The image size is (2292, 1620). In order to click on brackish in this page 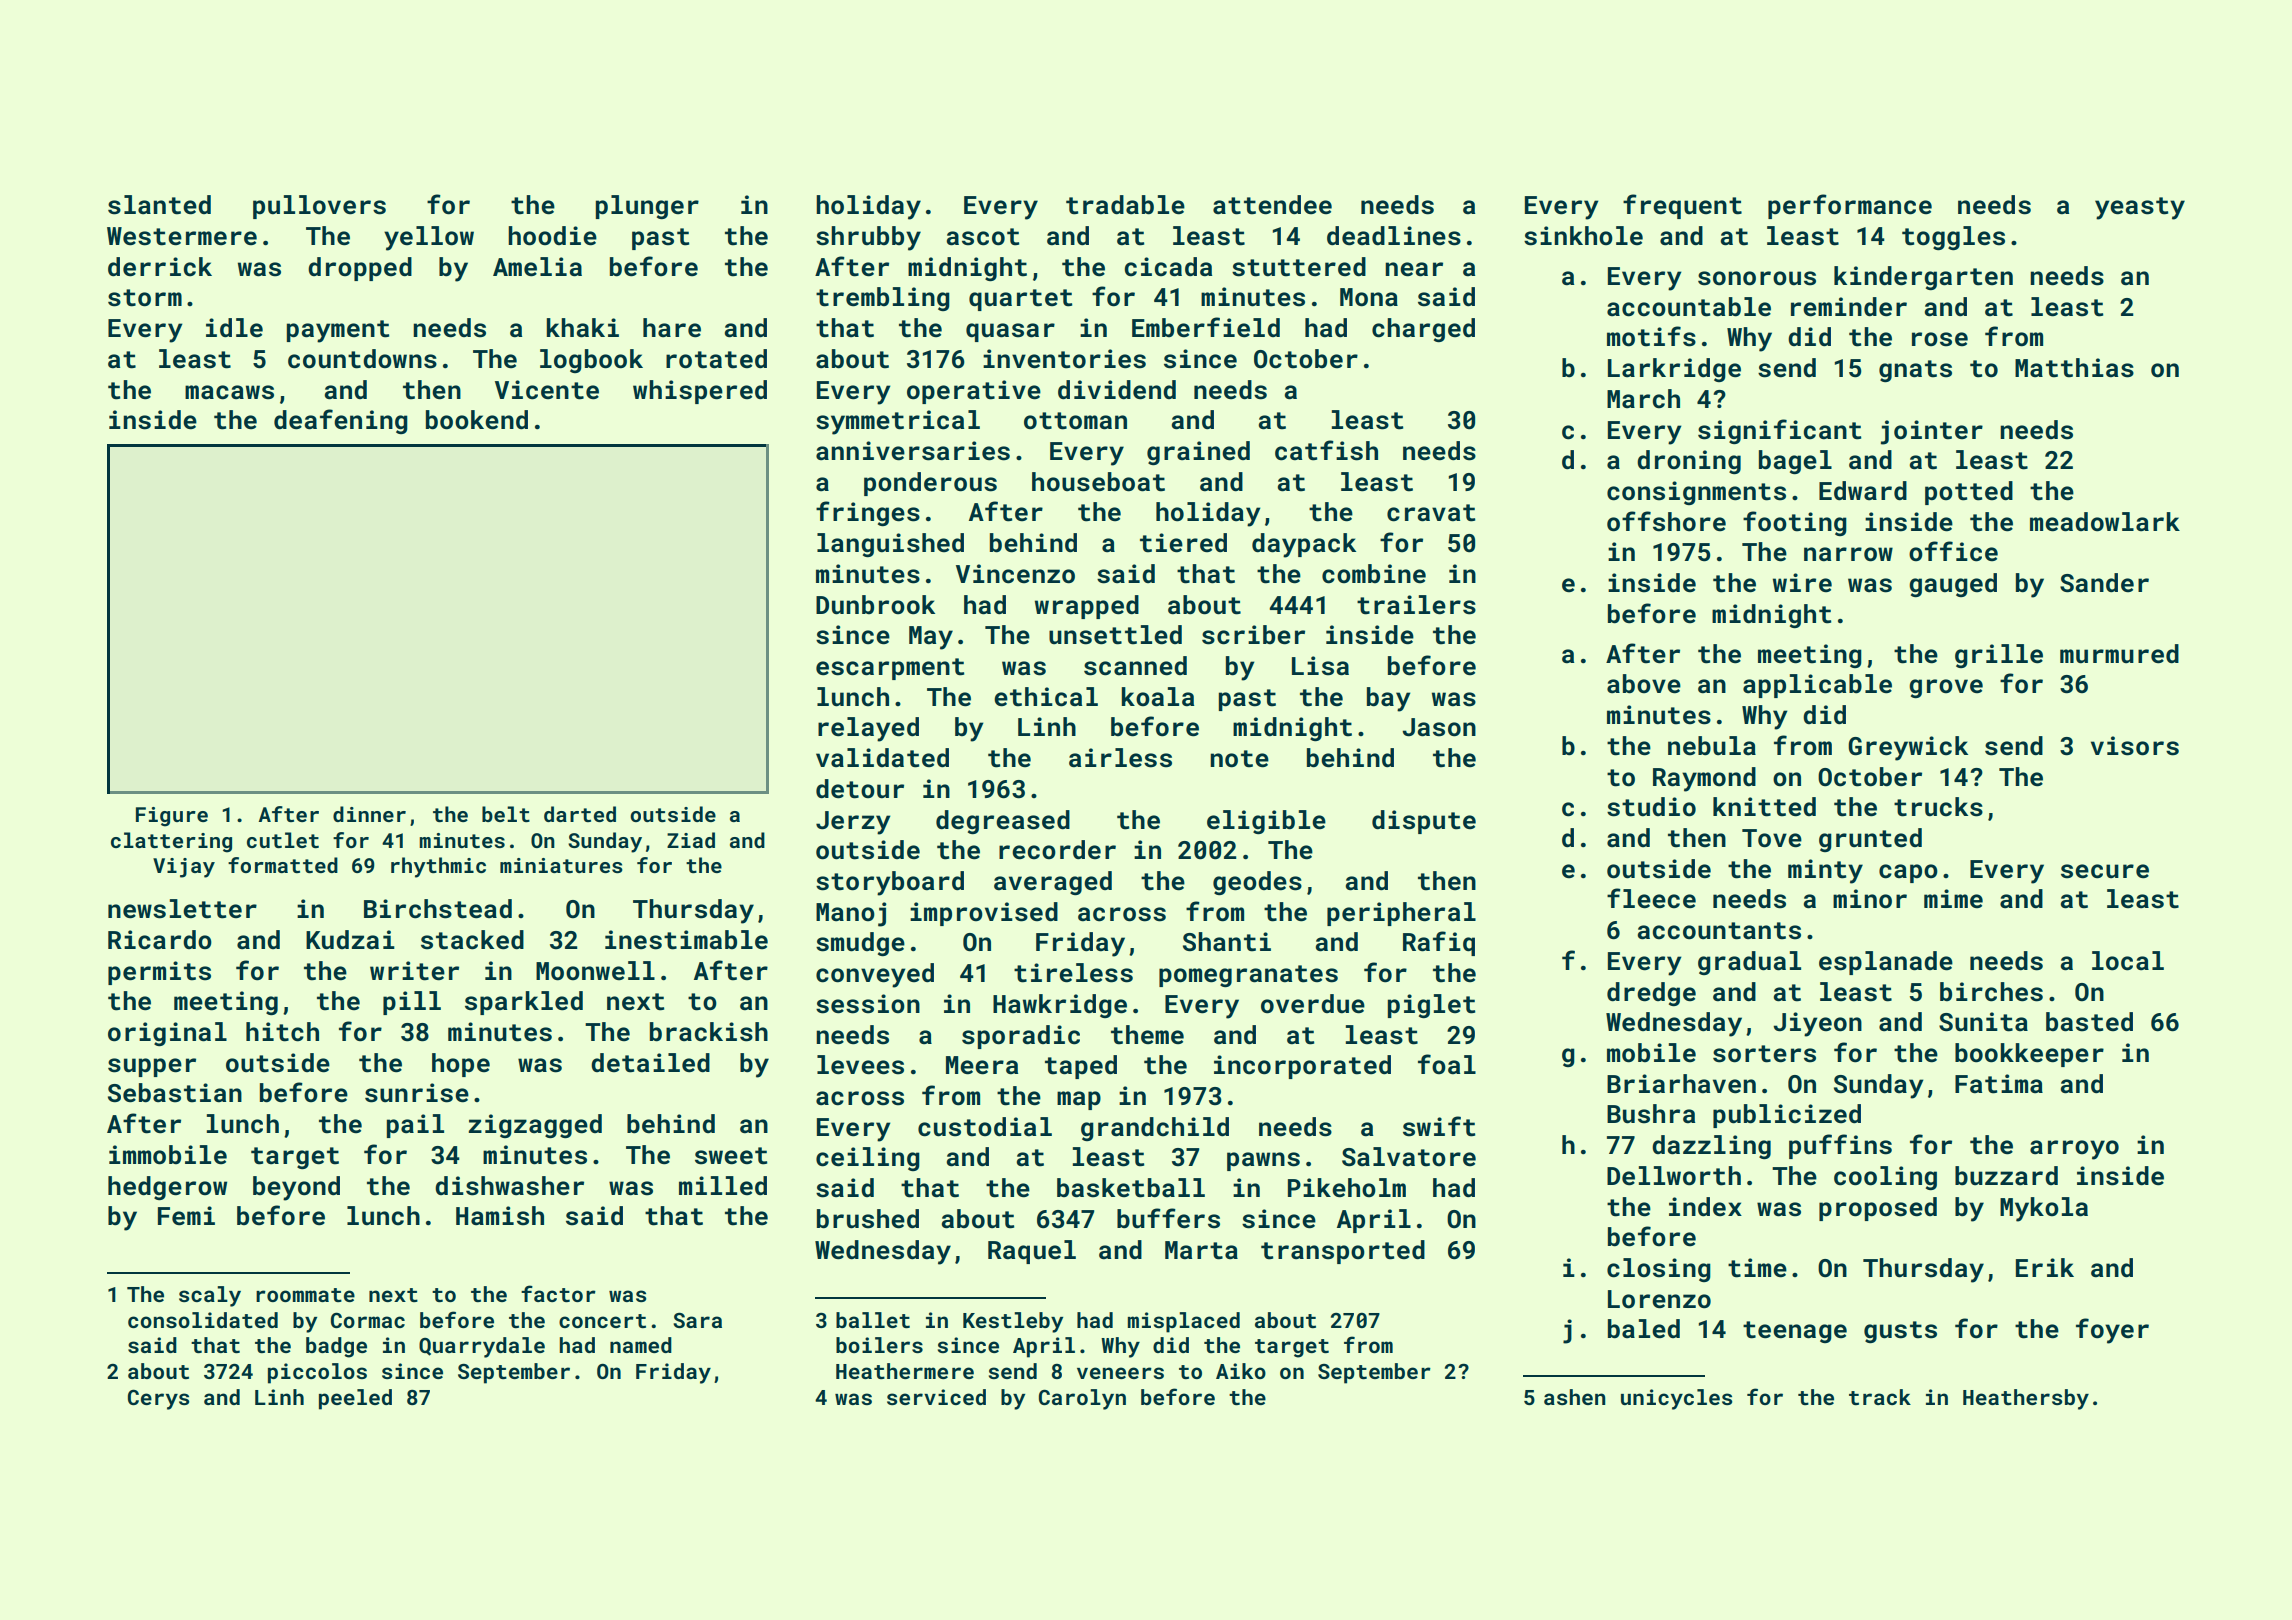, I will do `click(709, 1032)`.
